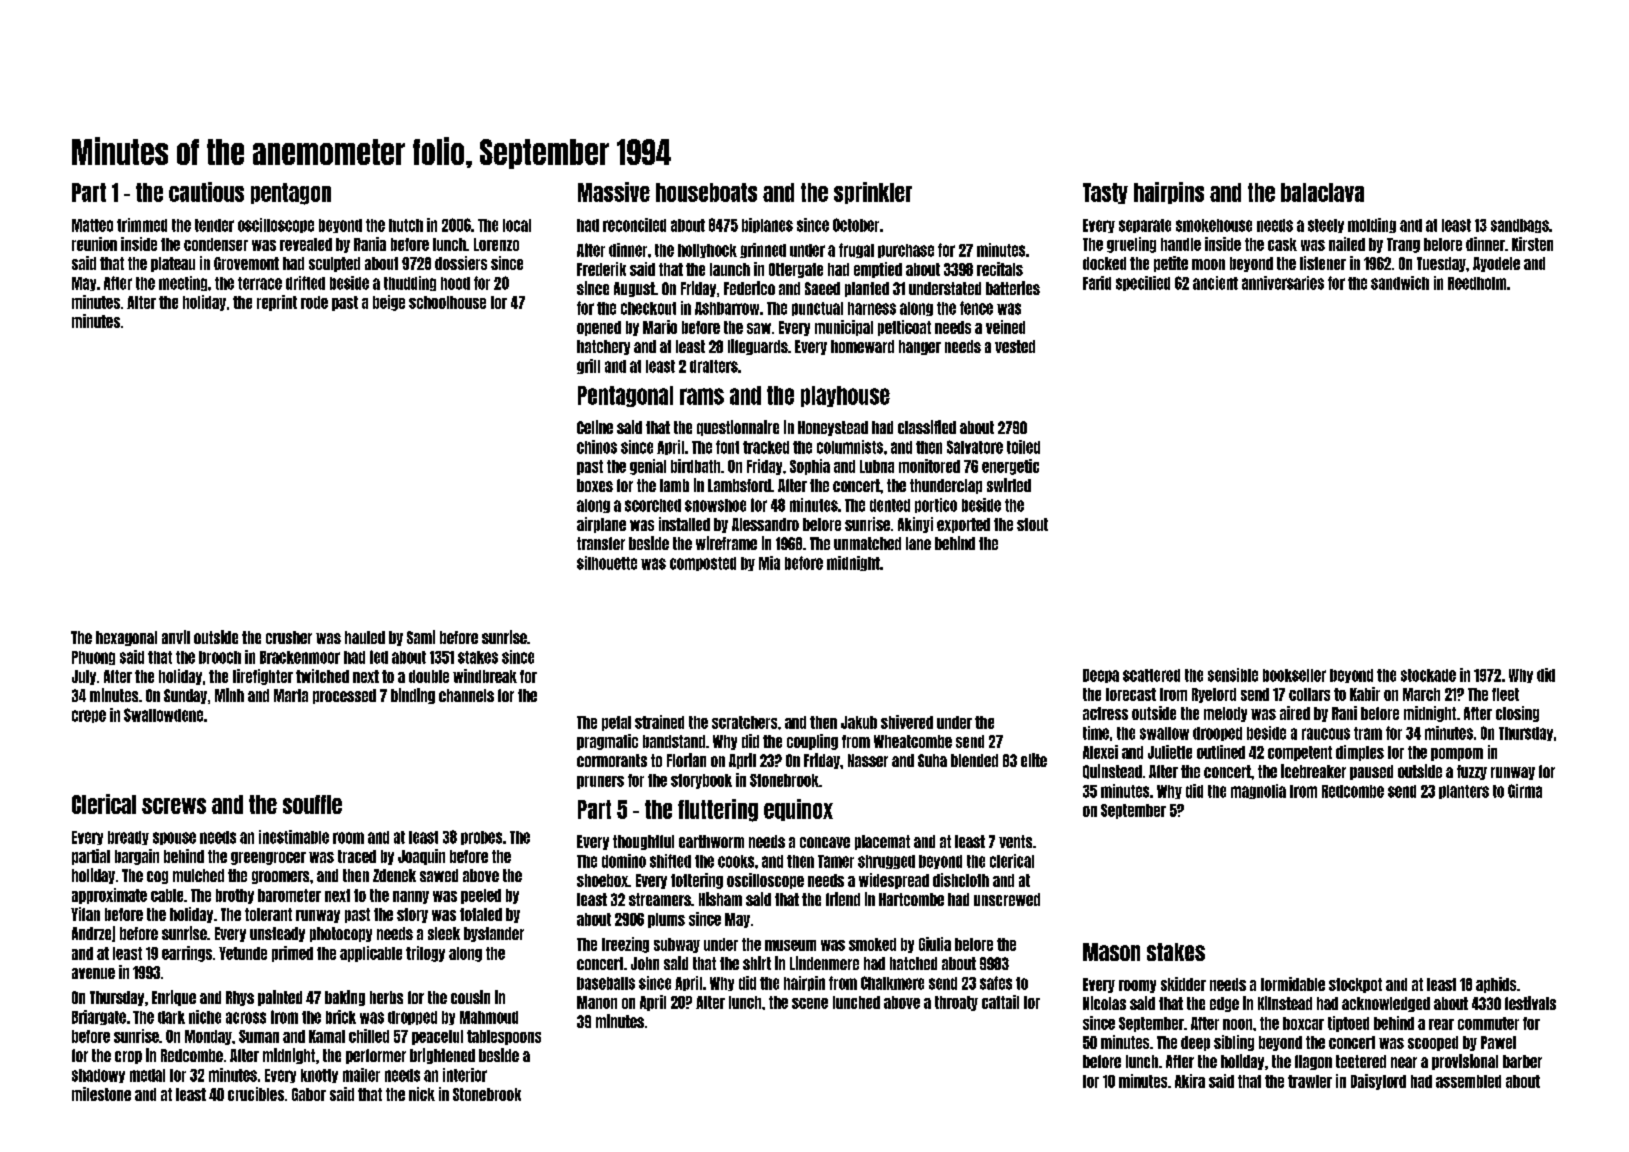 This screenshot has height=1152, width=1629. Describe the element at coordinates (1111, 952) in the screenshot. I see `Mason` at that location.
